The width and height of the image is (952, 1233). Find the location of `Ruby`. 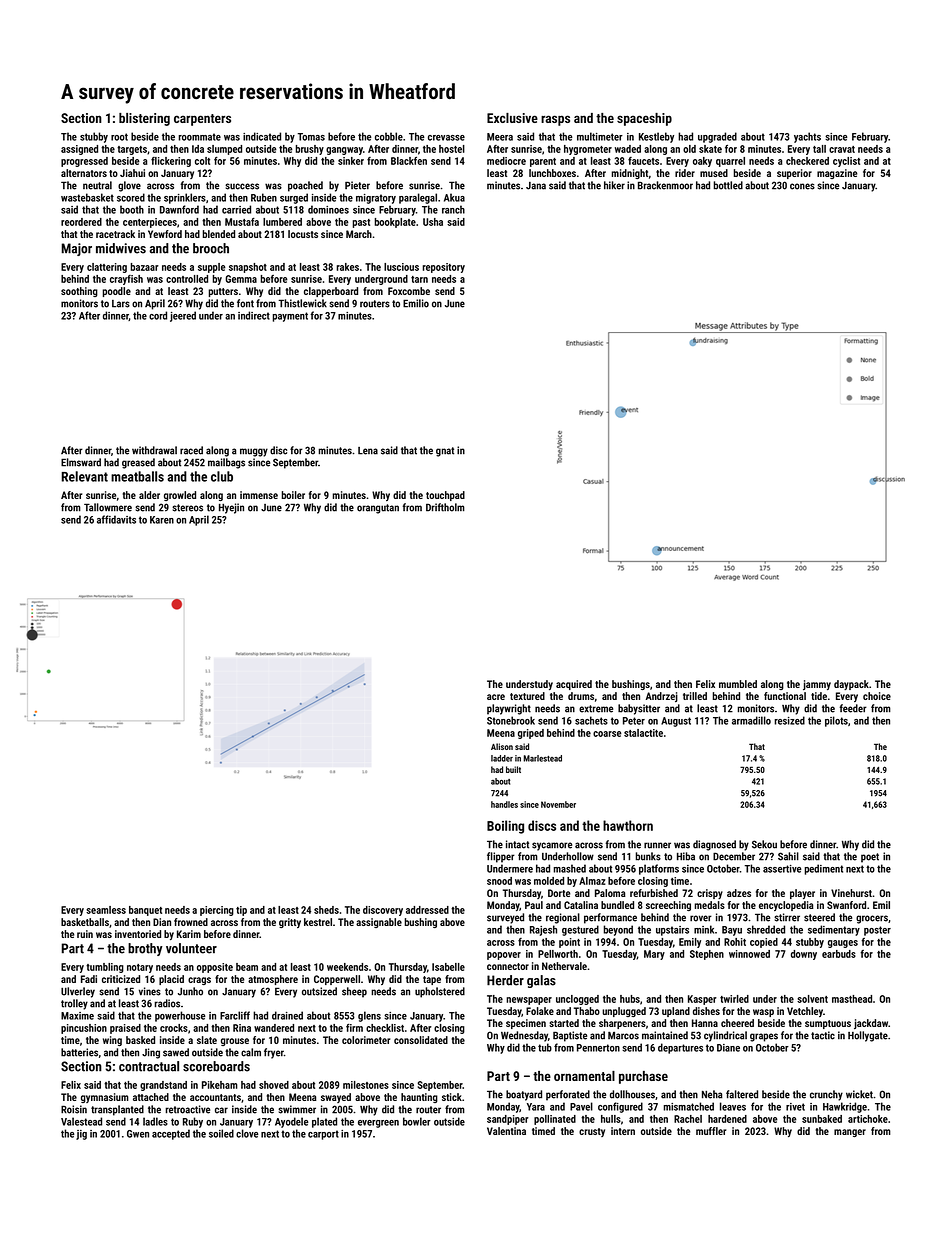

Ruby is located at coordinates (193, 1122).
